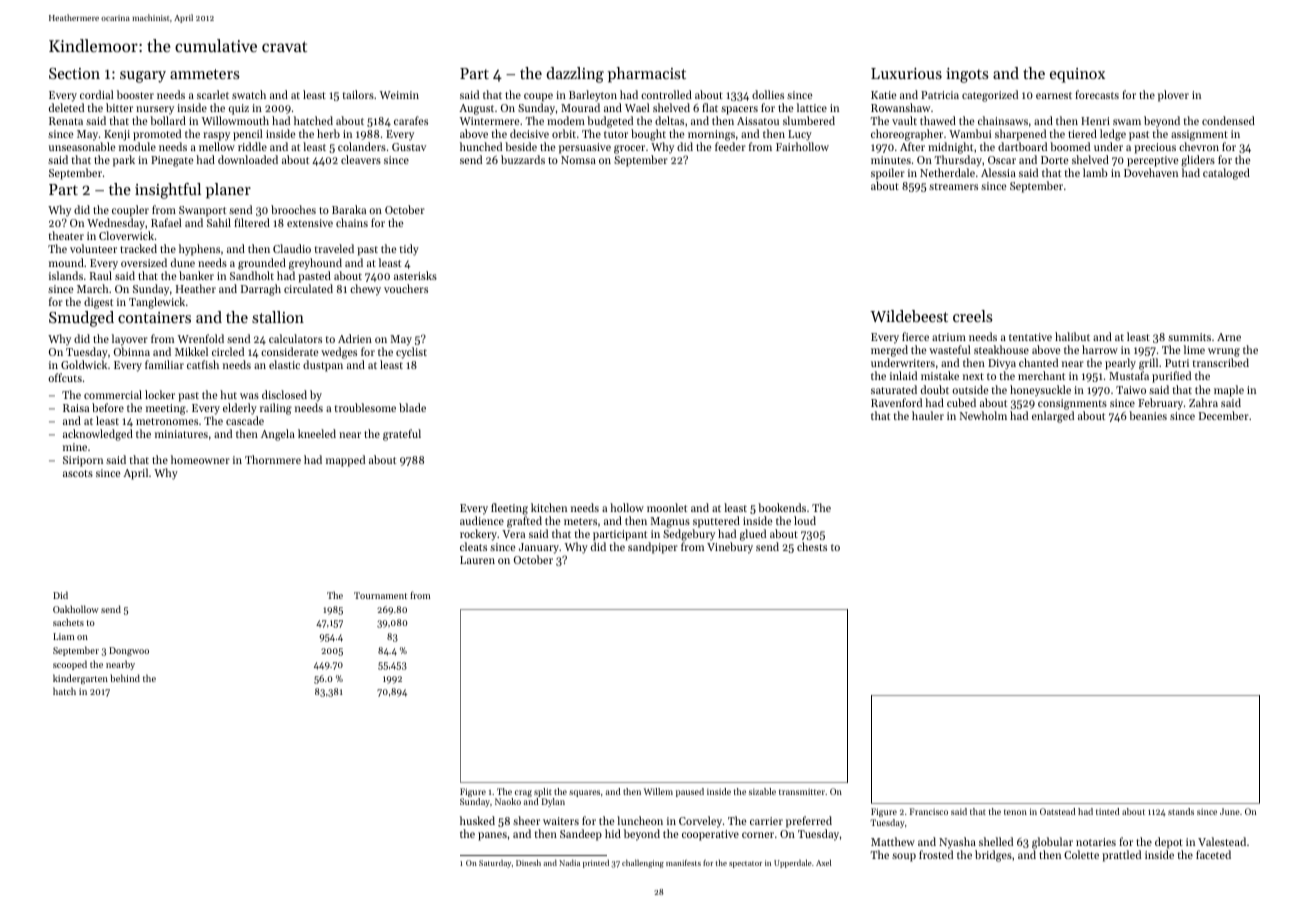 Image resolution: width=1308 pixels, height=924 pixels. Describe the element at coordinates (1077, 75) in the screenshot. I see `equinox` at that location.
